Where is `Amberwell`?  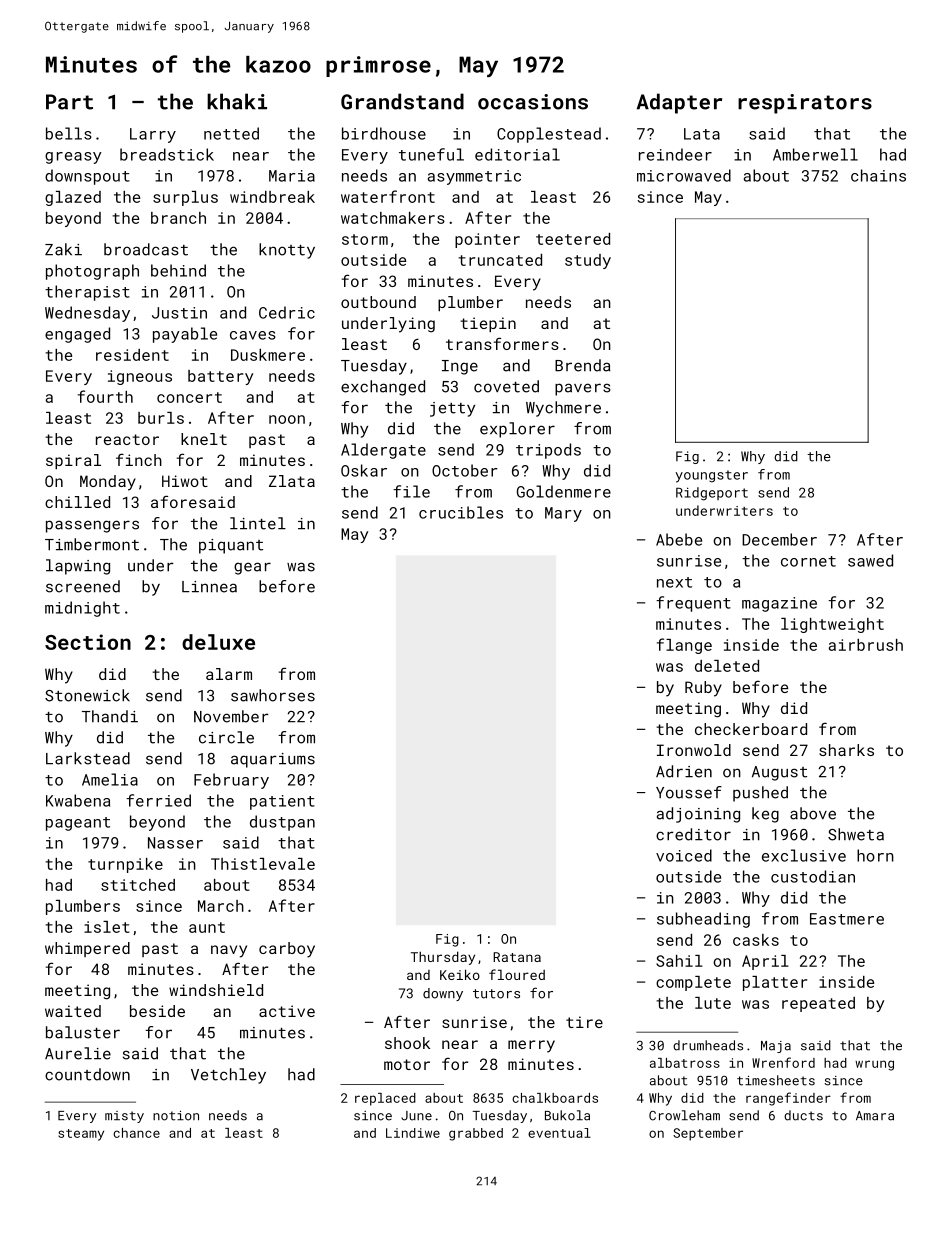 Amberwell is located at coordinates (815, 154).
